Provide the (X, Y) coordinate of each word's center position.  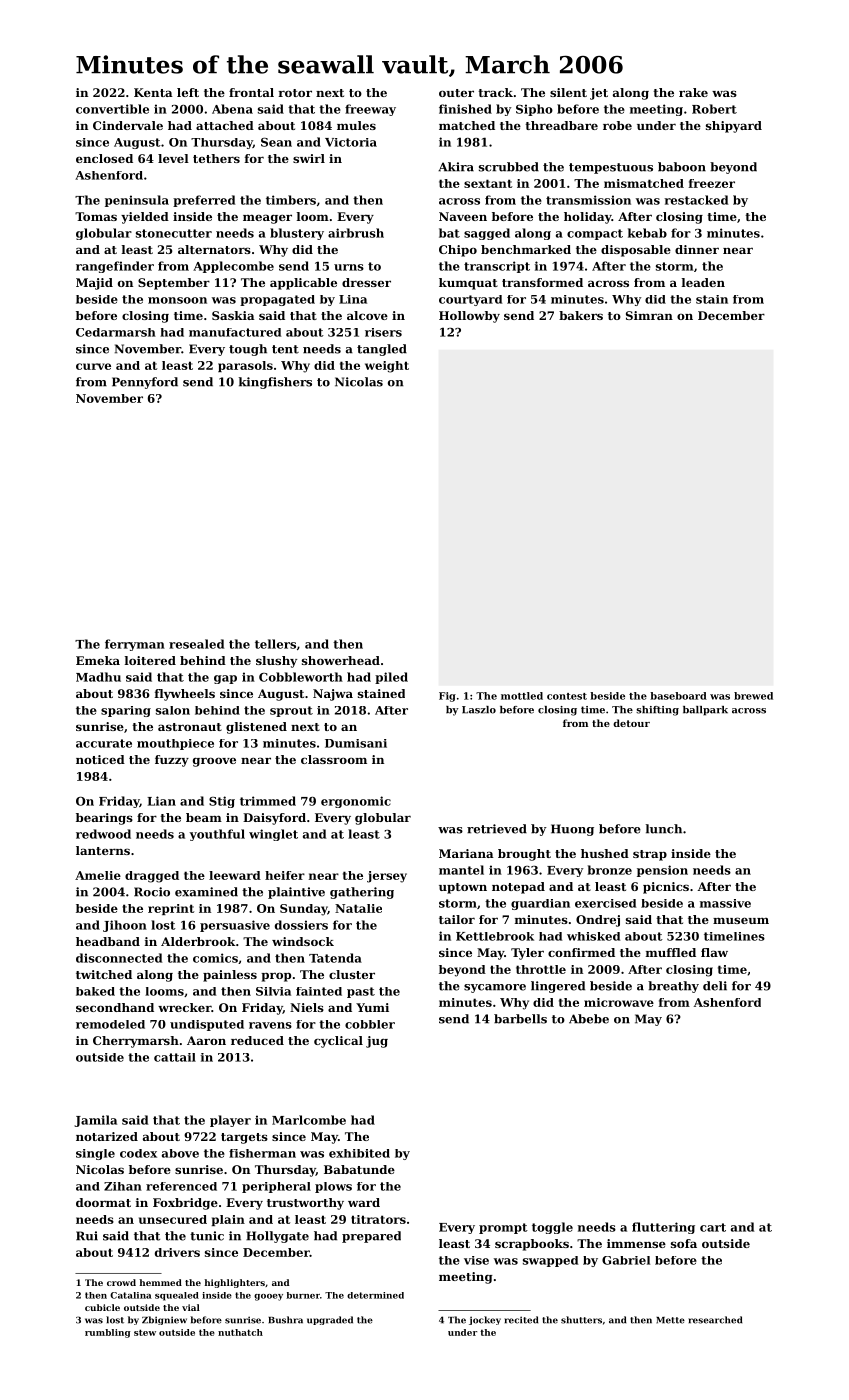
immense (636, 1243)
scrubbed (509, 167)
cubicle (102, 1307)
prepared (371, 1237)
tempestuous (611, 168)
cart (713, 1227)
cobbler (370, 1024)
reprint (171, 909)
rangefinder (115, 267)
